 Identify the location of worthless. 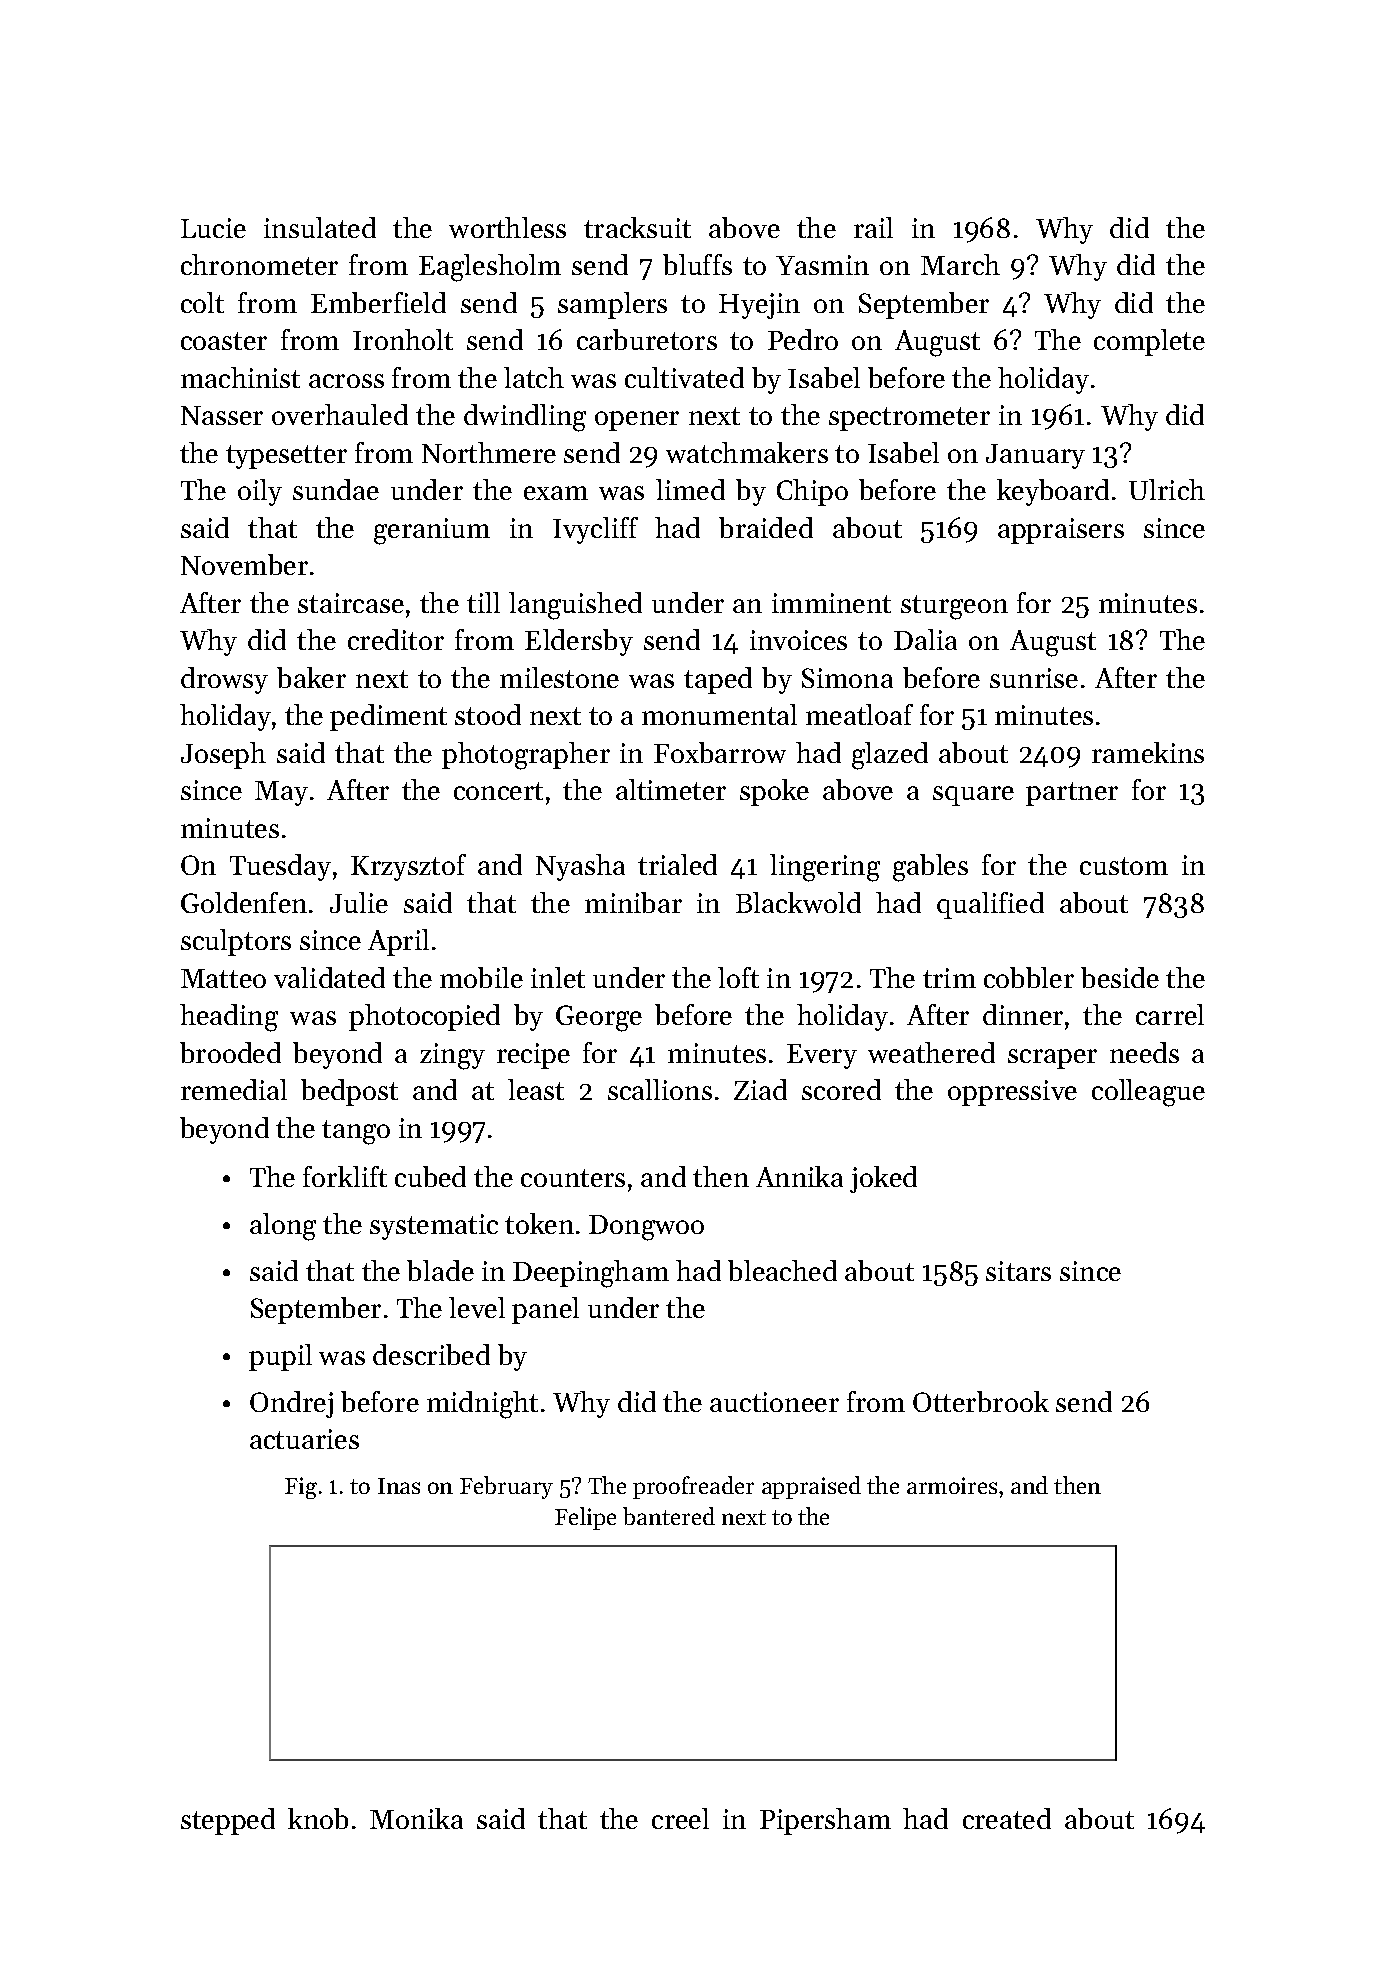
(507, 227).
